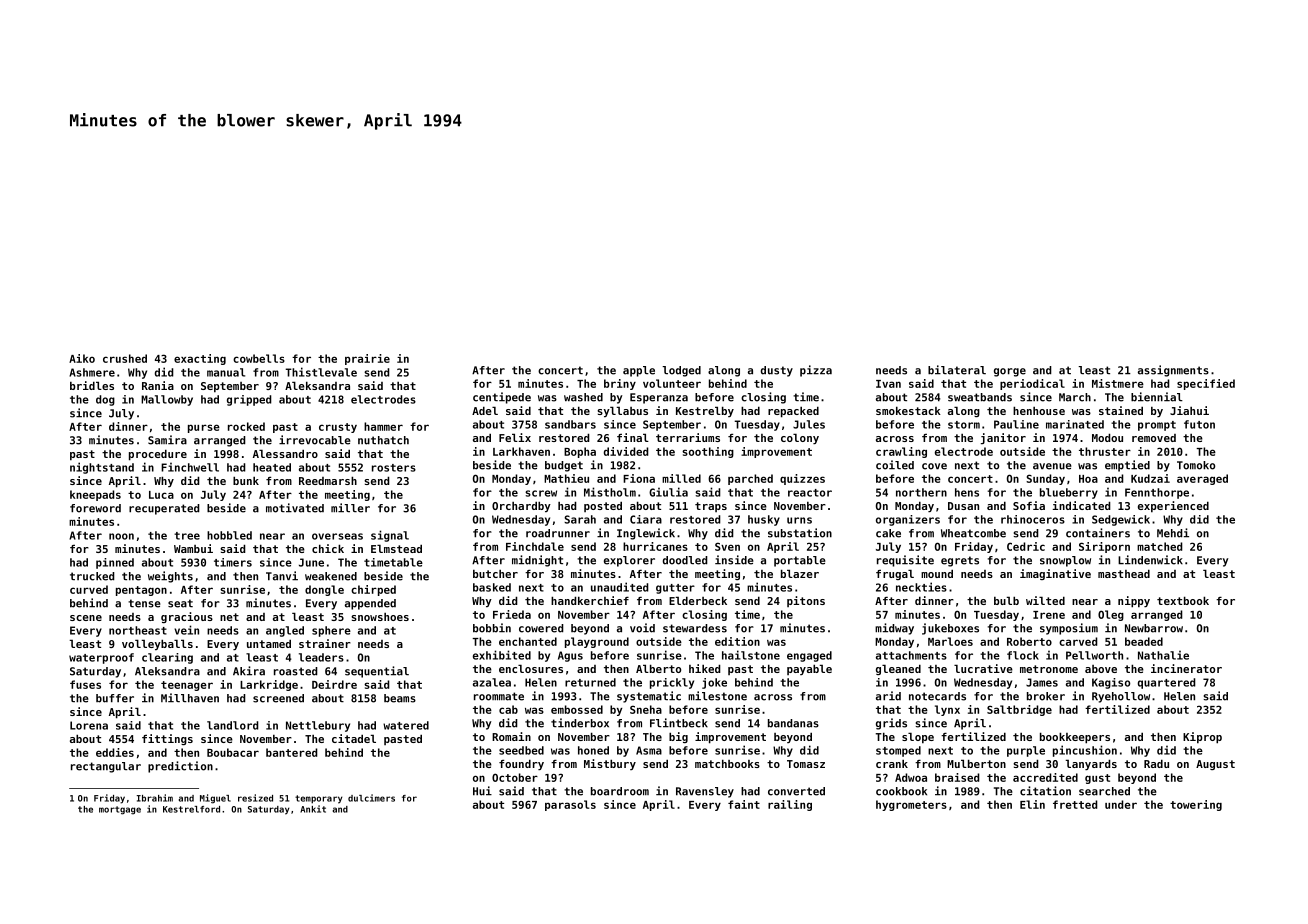  What do you see at coordinates (705, 792) in the image?
I see `Ravensley` at bounding box center [705, 792].
